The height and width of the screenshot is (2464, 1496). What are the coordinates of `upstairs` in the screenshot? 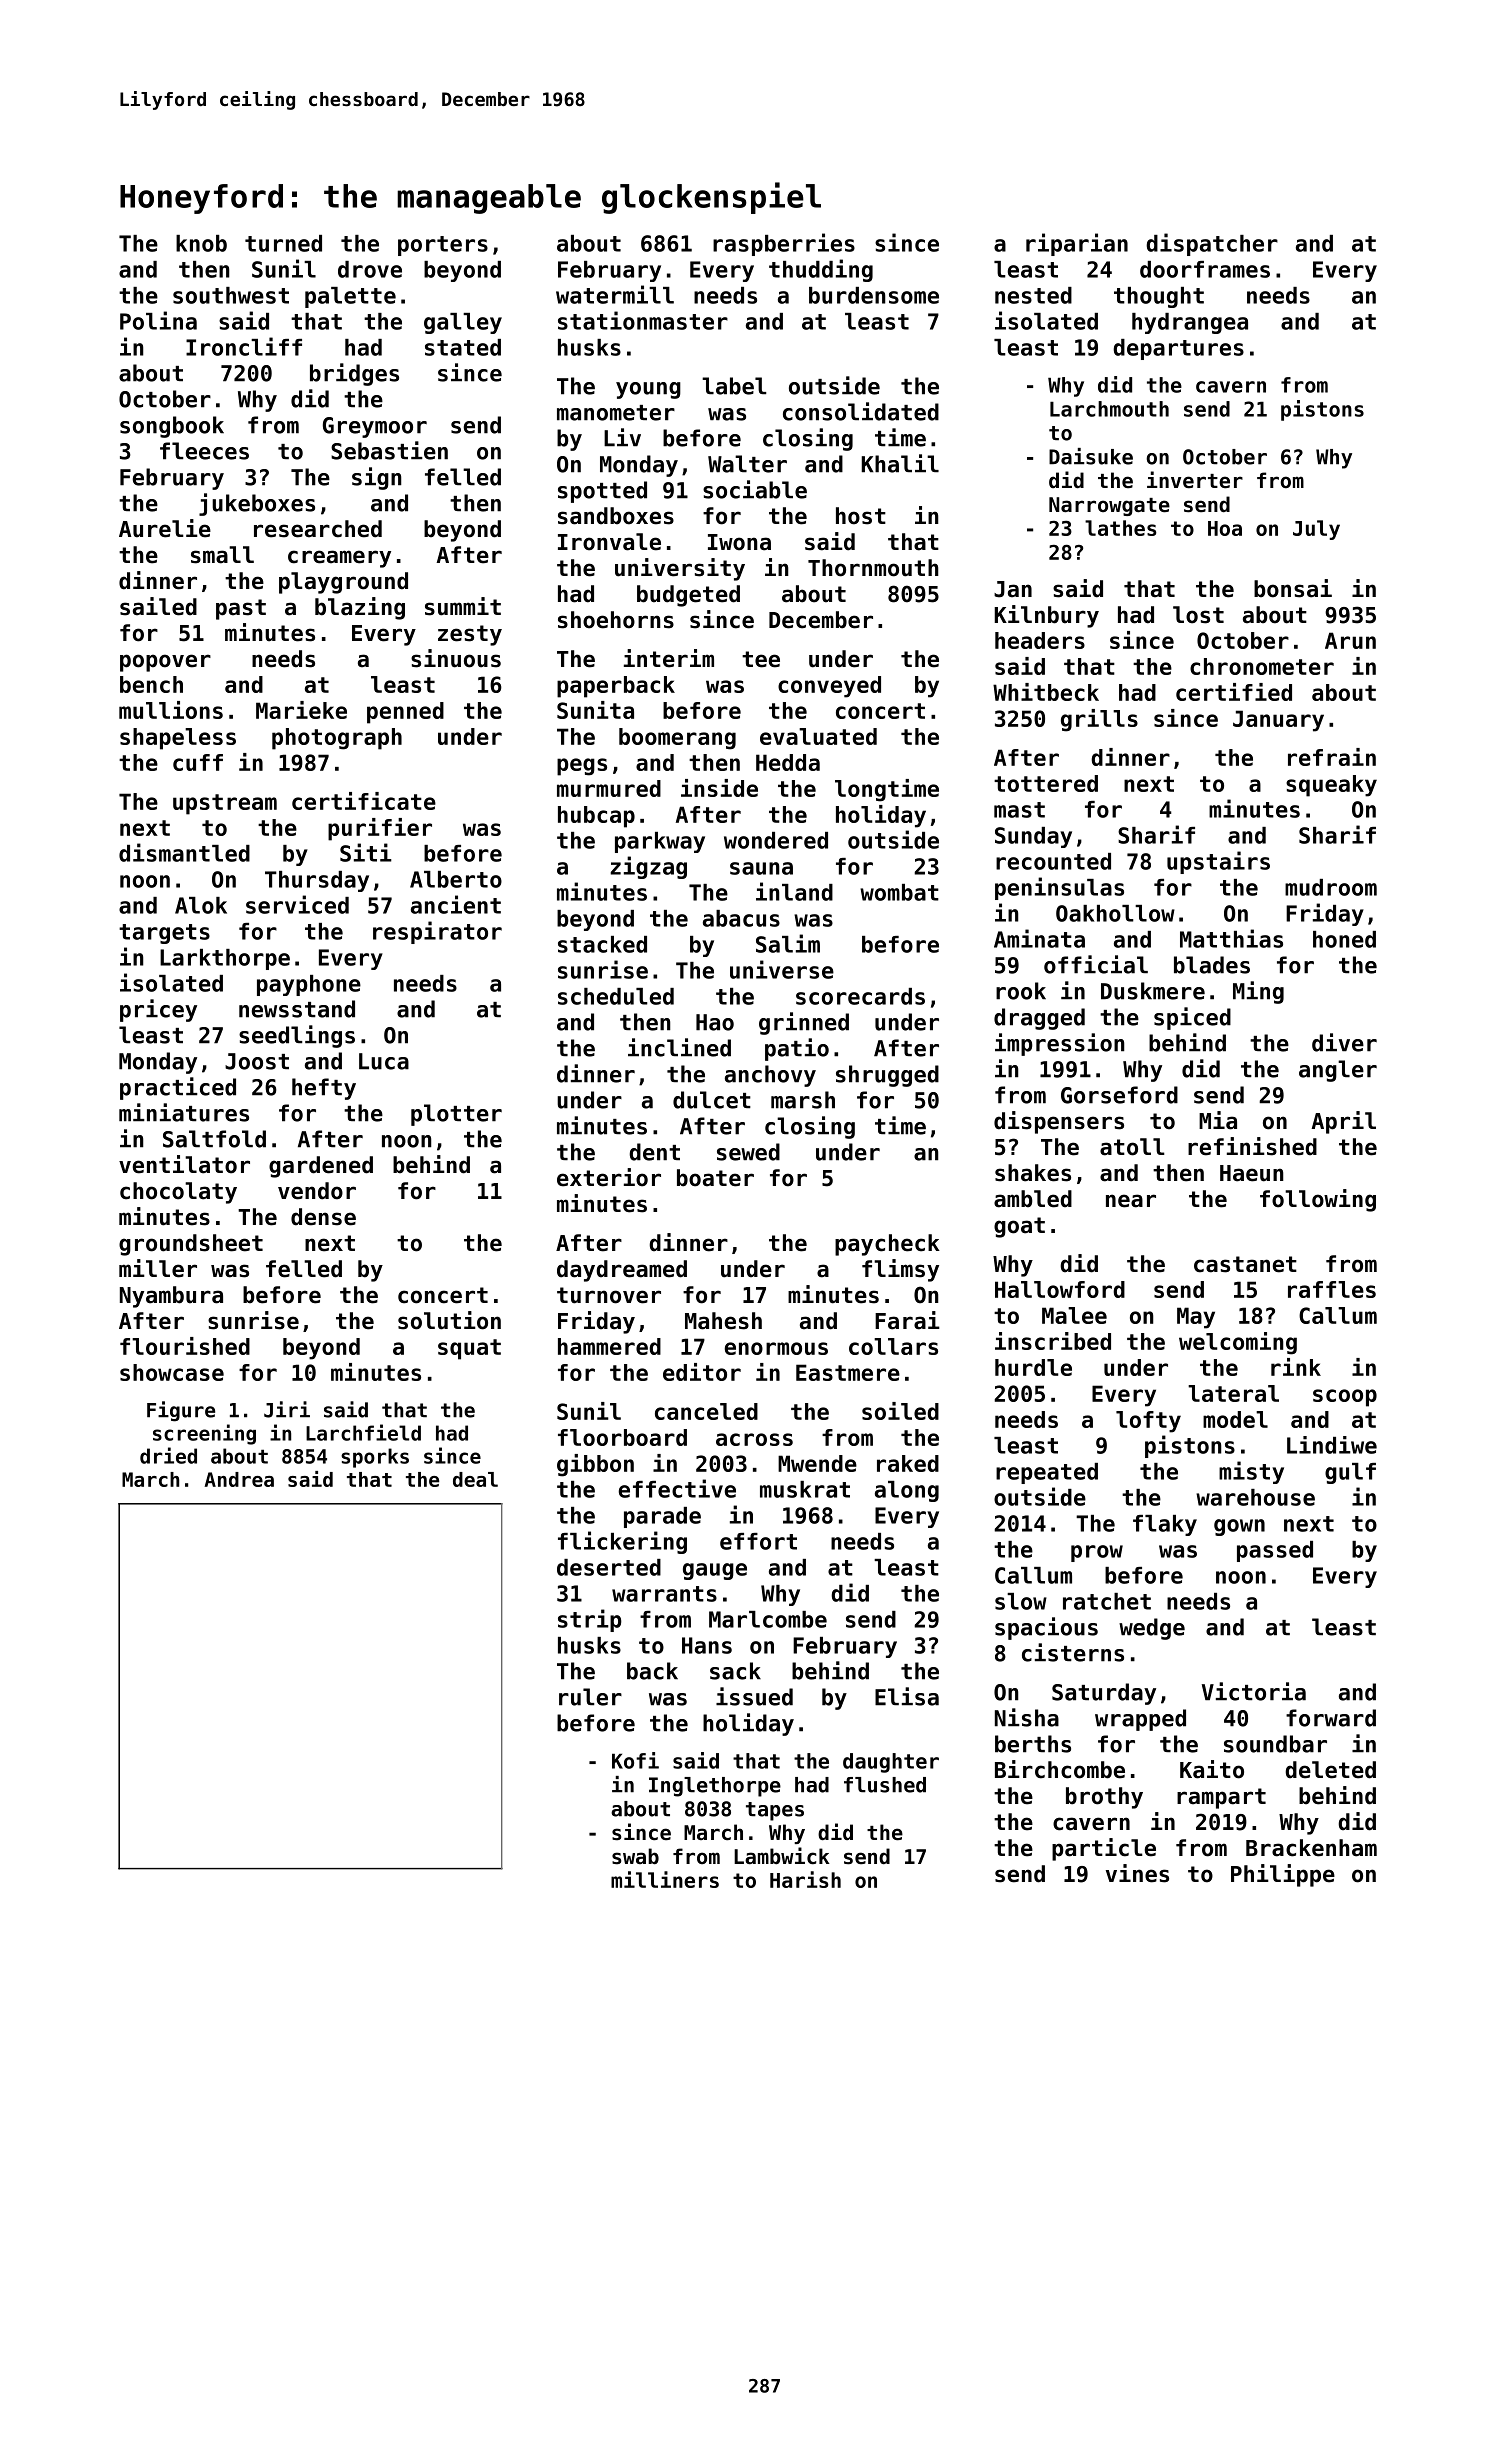 It's located at (1218, 862).
